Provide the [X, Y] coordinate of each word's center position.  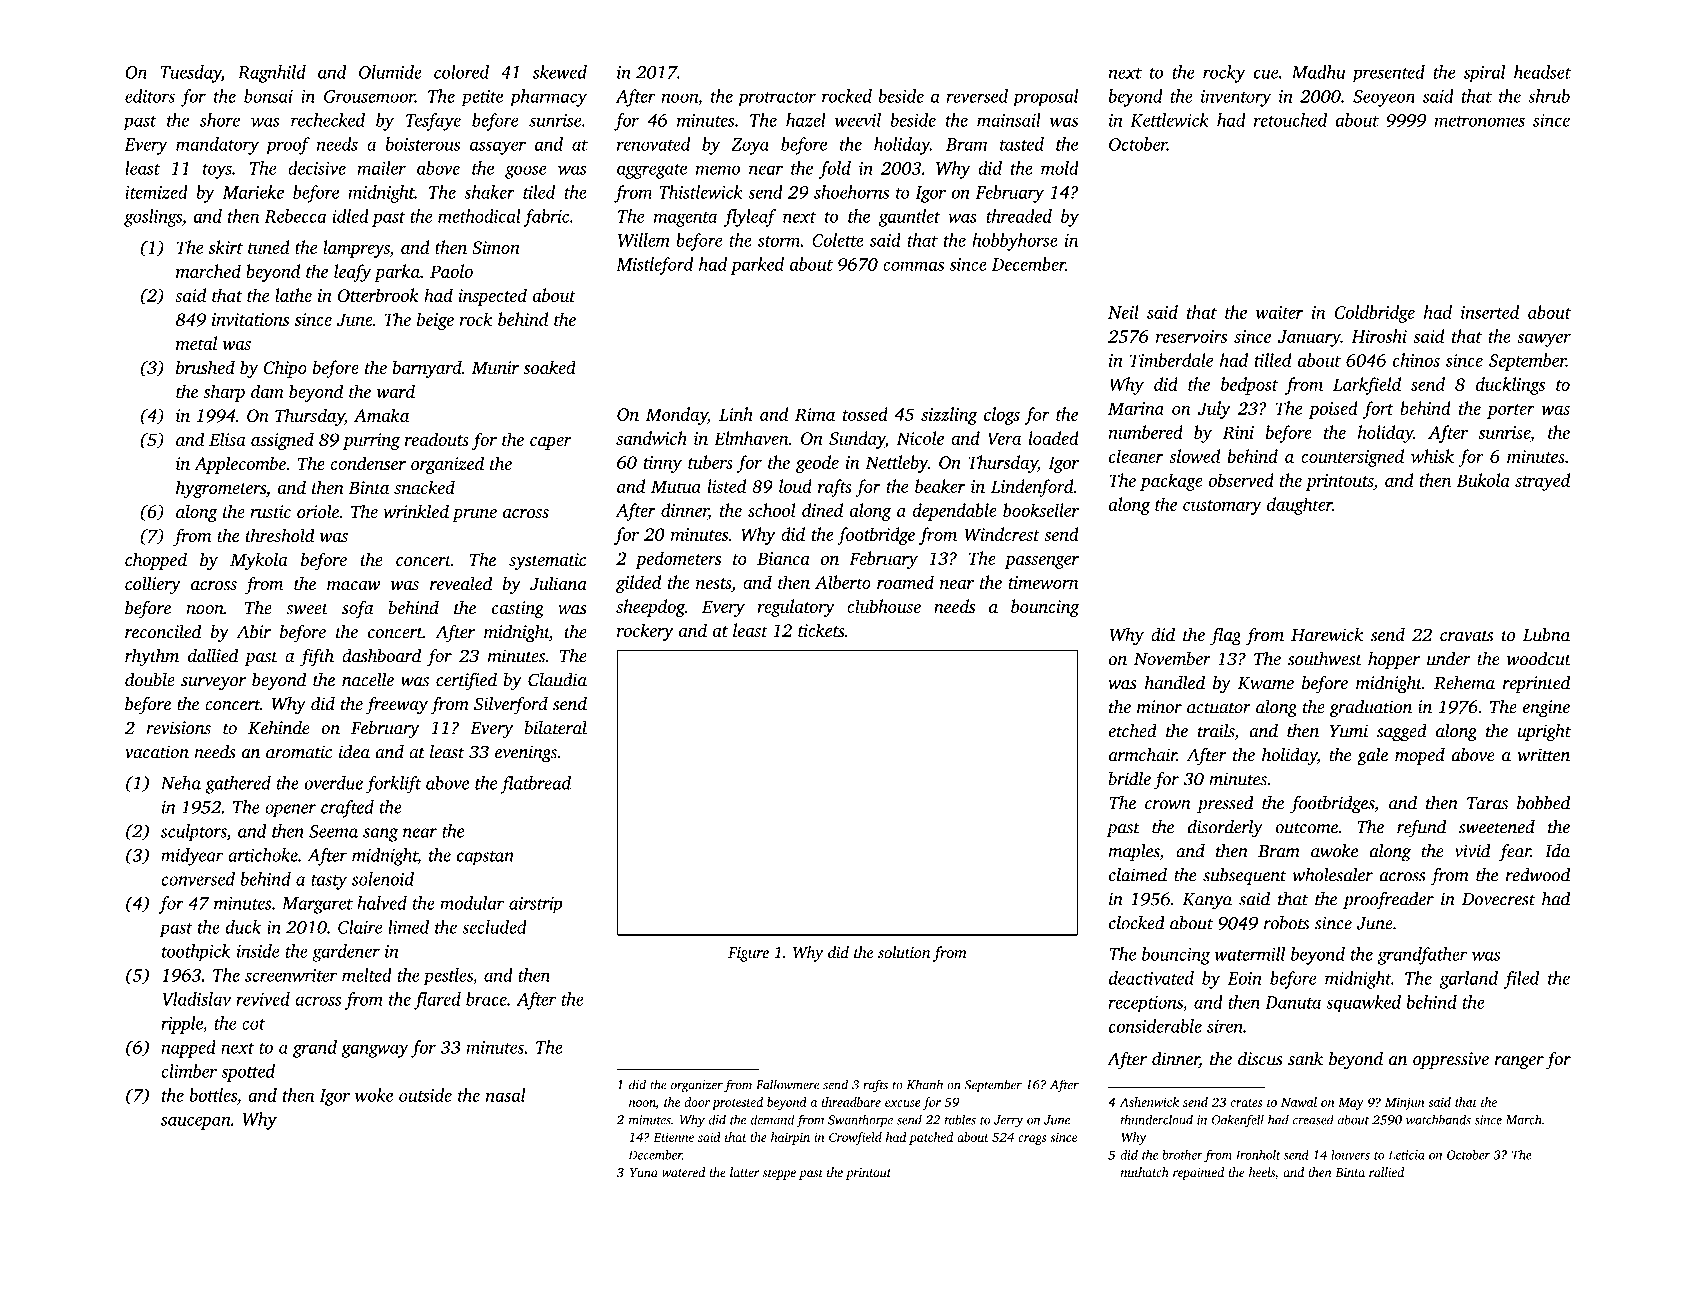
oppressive [1451, 1060]
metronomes [1480, 121]
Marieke [253, 192]
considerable [1155, 1026]
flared [437, 1001]
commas [913, 266]
